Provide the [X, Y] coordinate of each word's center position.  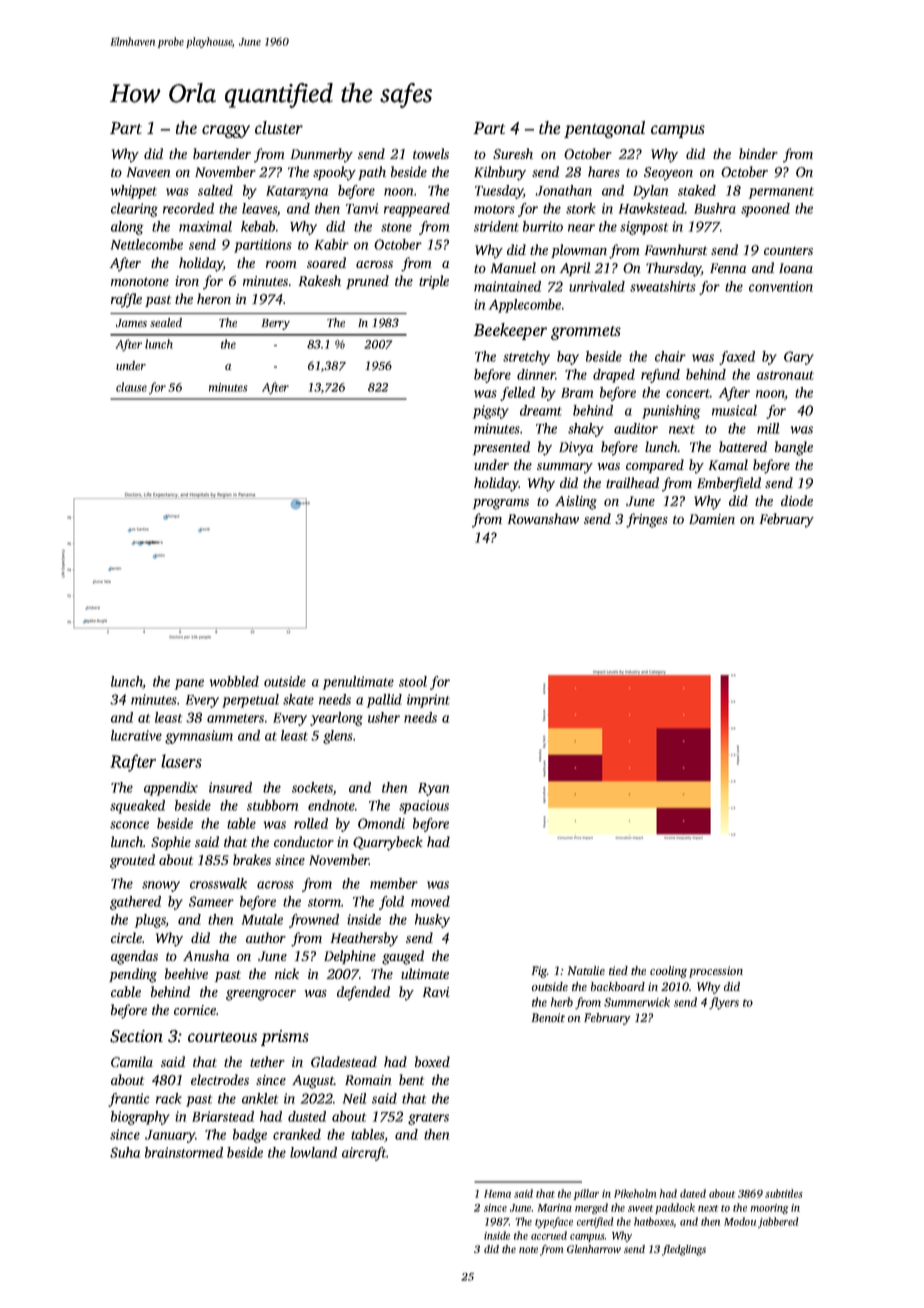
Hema [497, 1194]
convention [781, 286]
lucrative [136, 735]
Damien [712, 519]
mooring [769, 1209]
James [131, 323]
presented [501, 448]
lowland [313, 1152]
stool [413, 681]
